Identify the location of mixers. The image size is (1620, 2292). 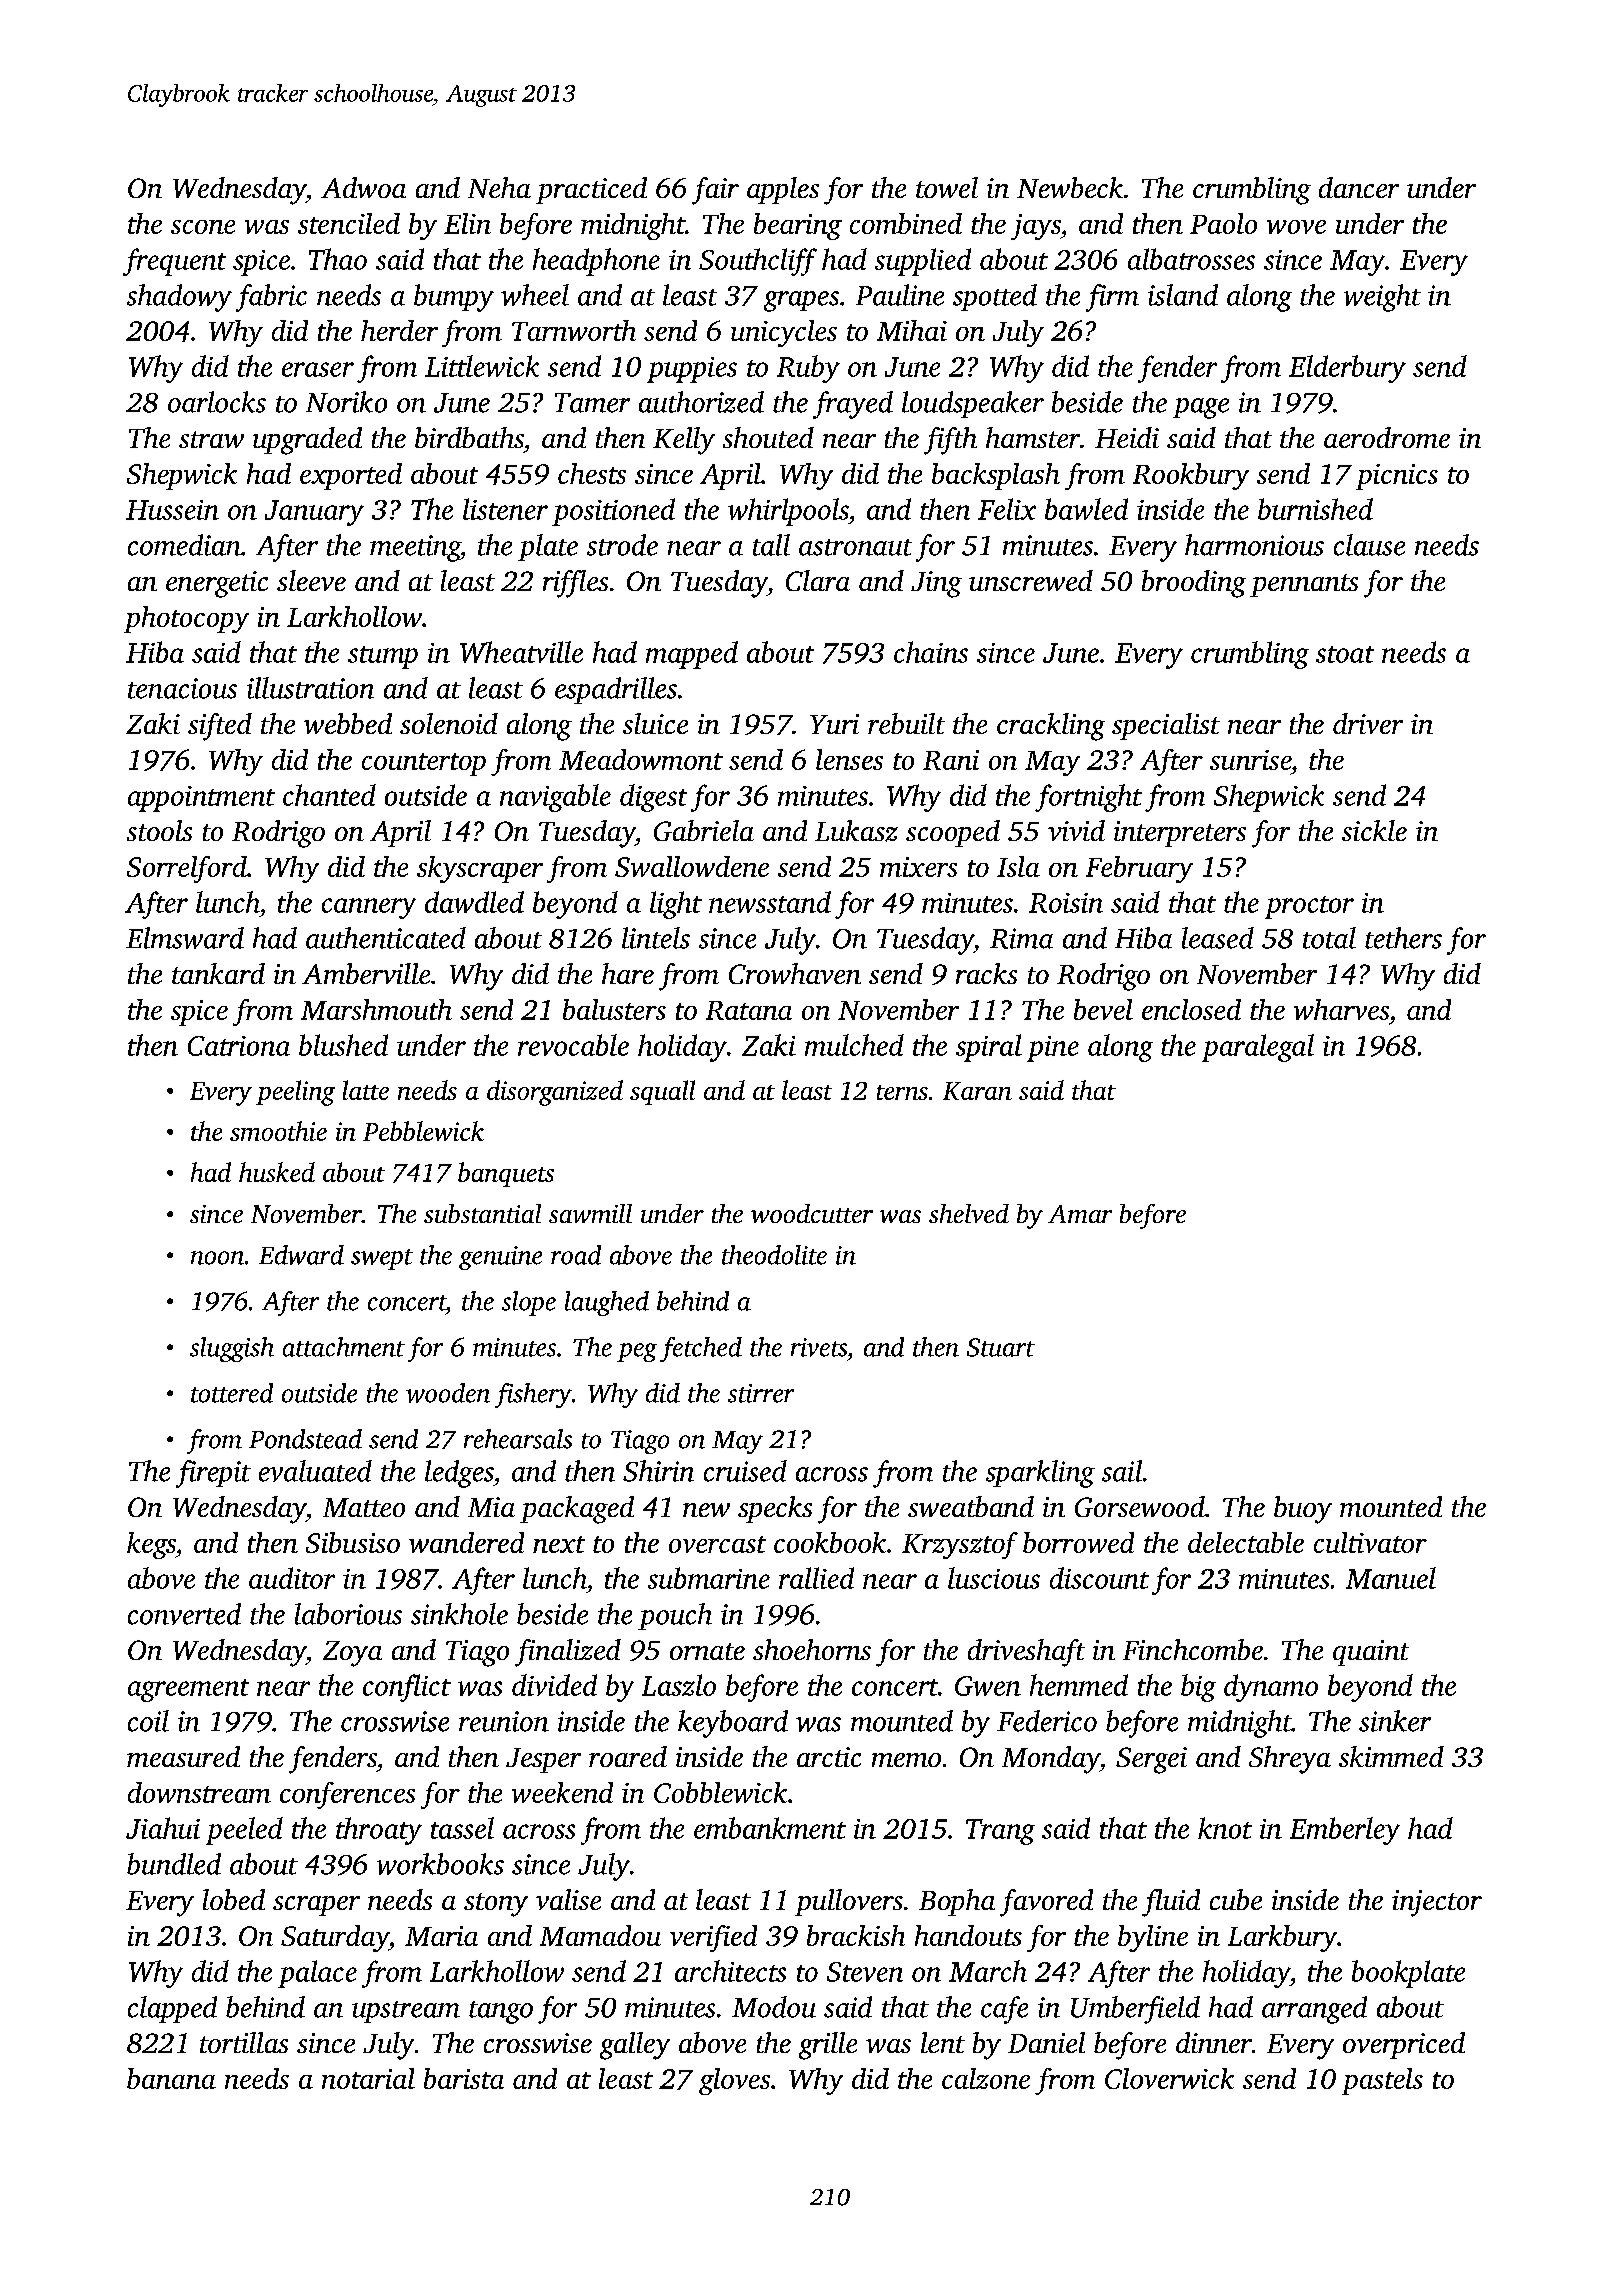
(918, 867).
